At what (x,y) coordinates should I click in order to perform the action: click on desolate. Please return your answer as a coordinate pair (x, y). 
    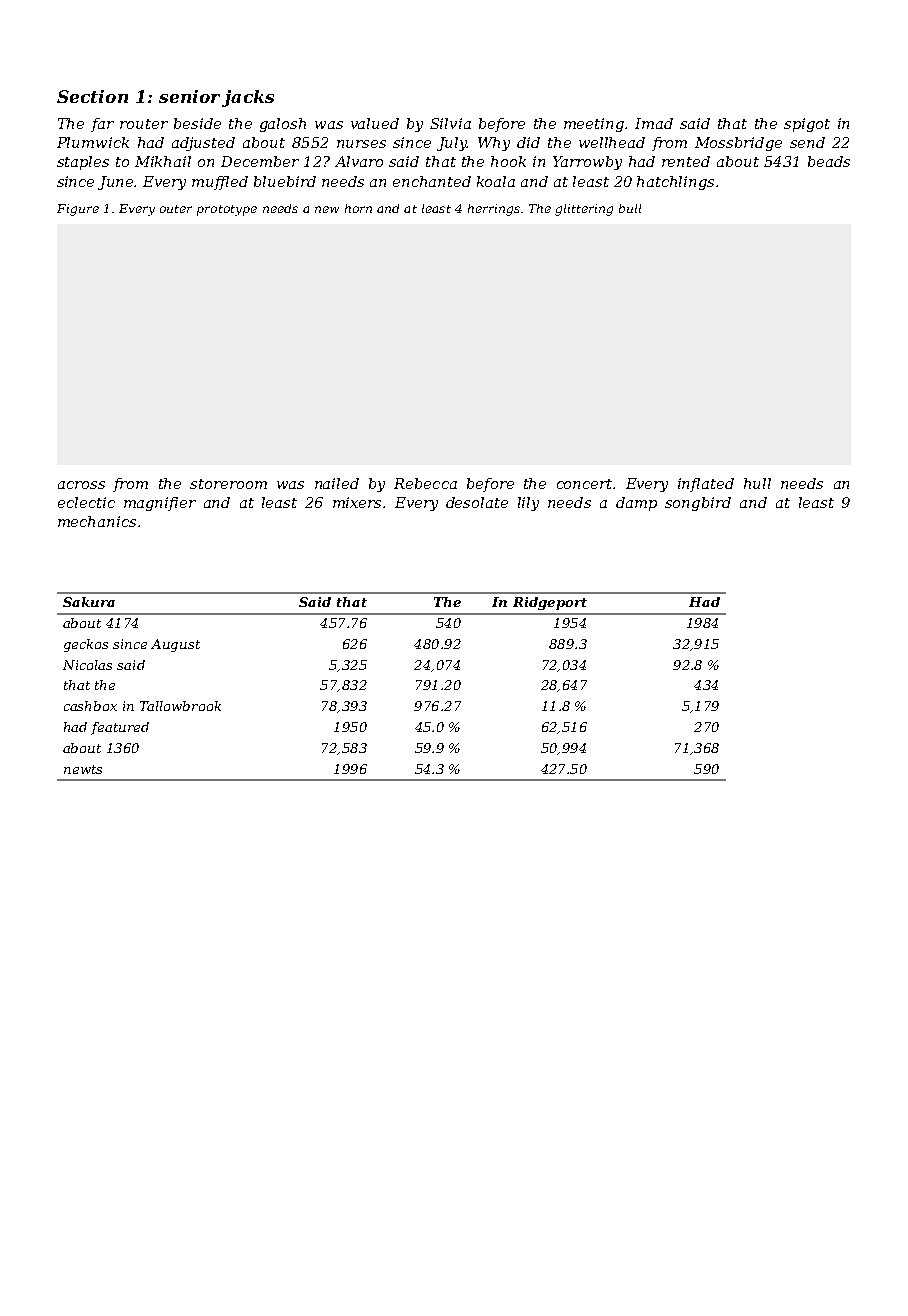
    Looking at the image, I should click on (477, 502).
